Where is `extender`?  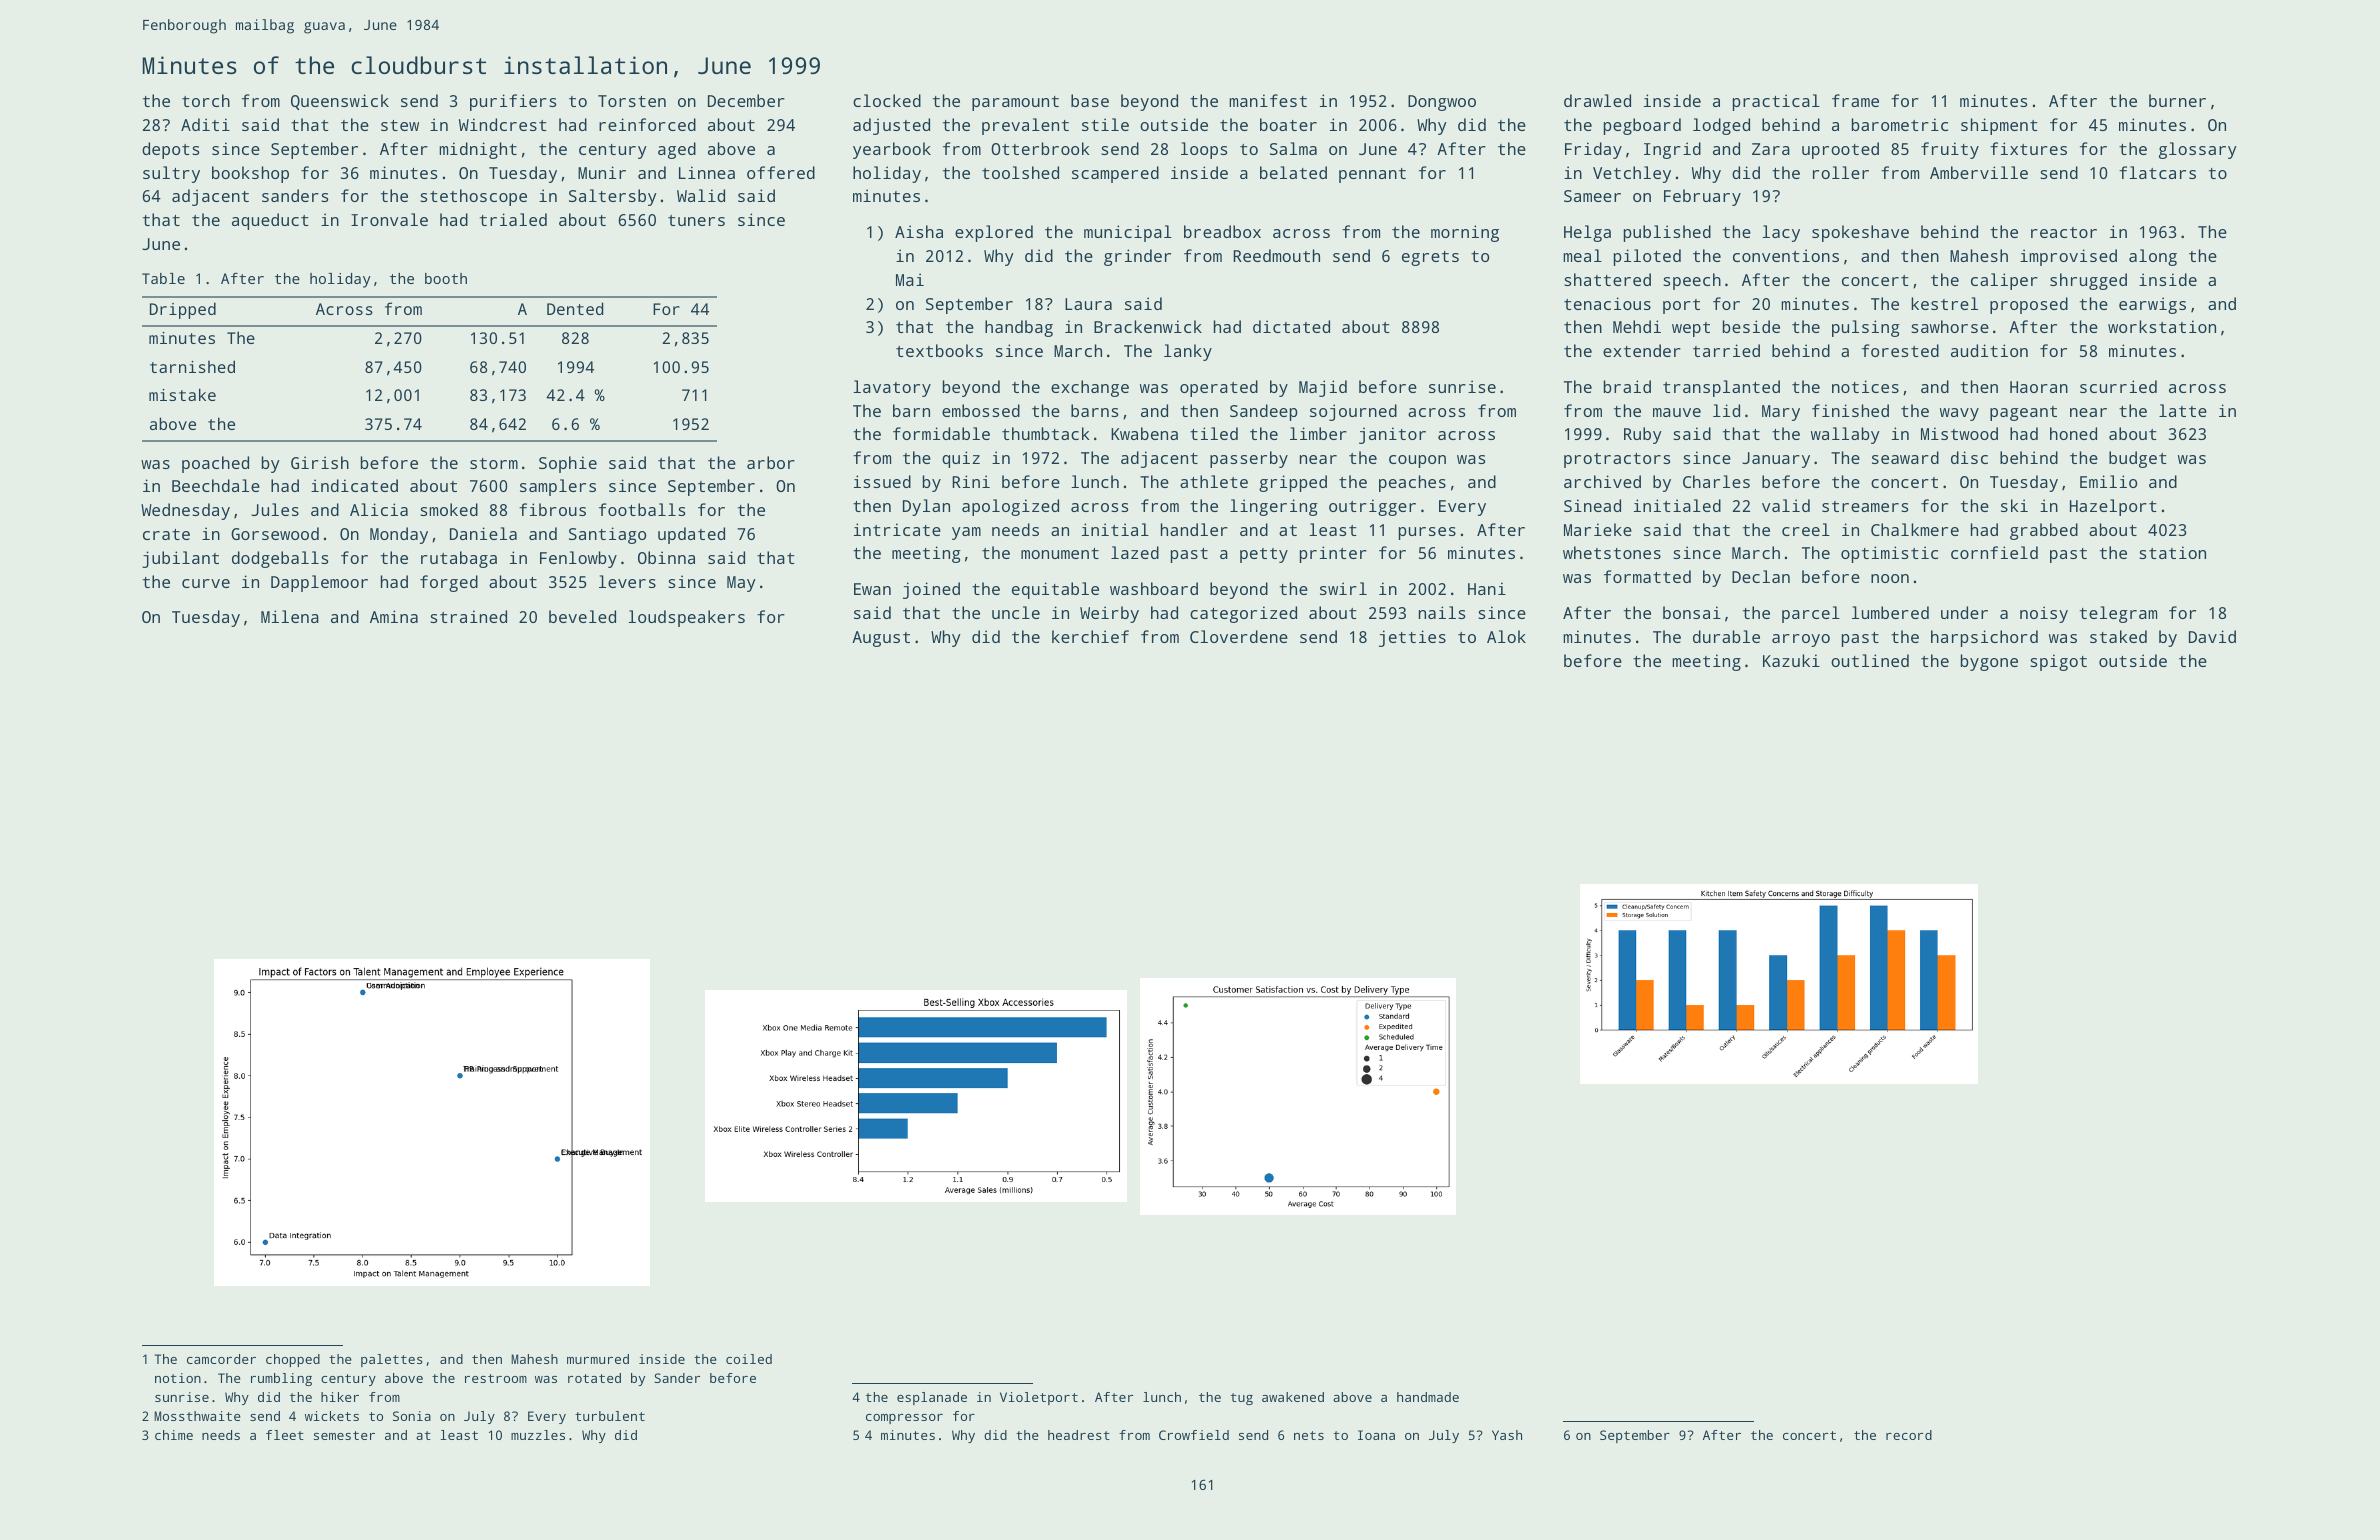 extender is located at coordinates (1642, 350).
